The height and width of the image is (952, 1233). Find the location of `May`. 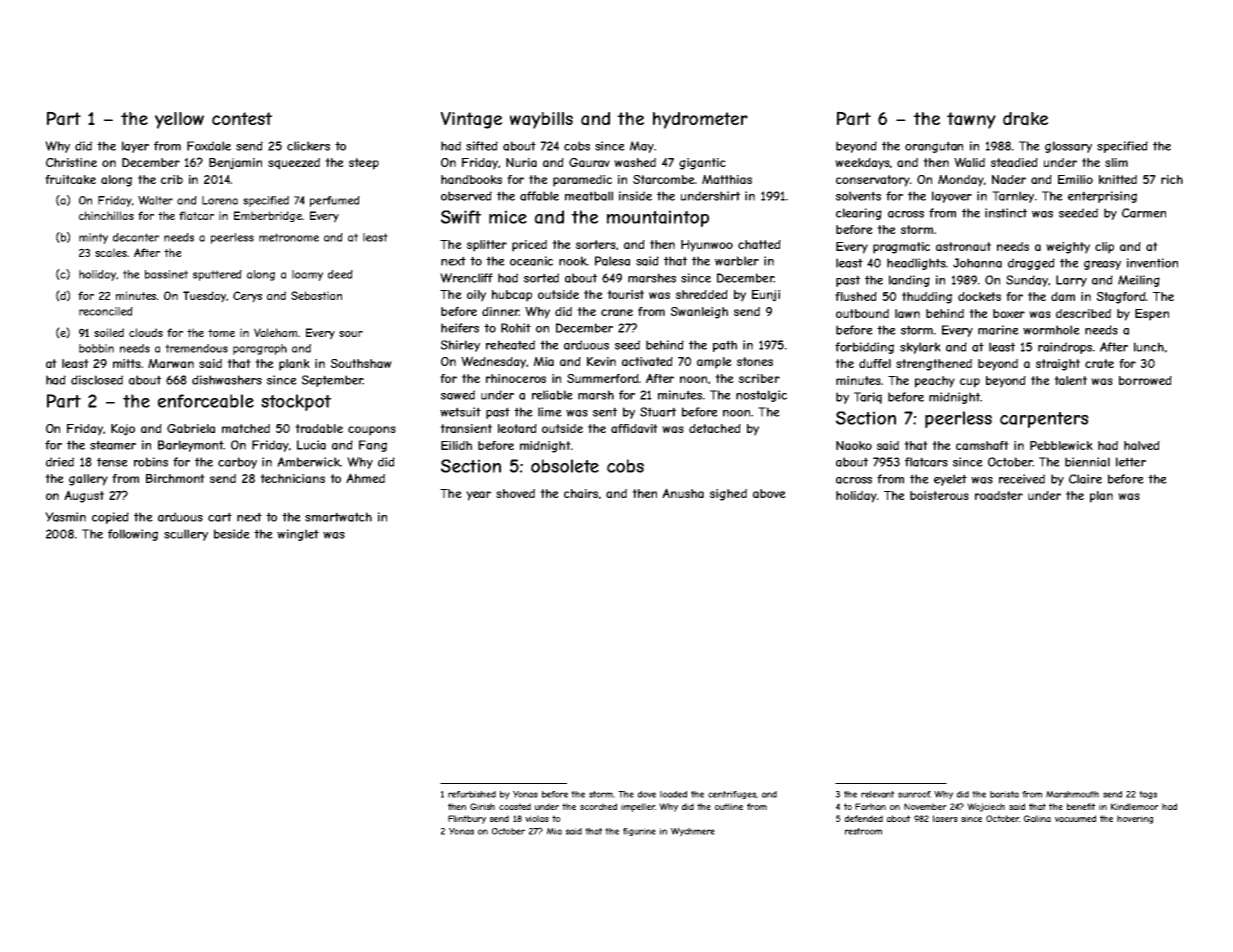

May is located at coordinates (642, 147).
